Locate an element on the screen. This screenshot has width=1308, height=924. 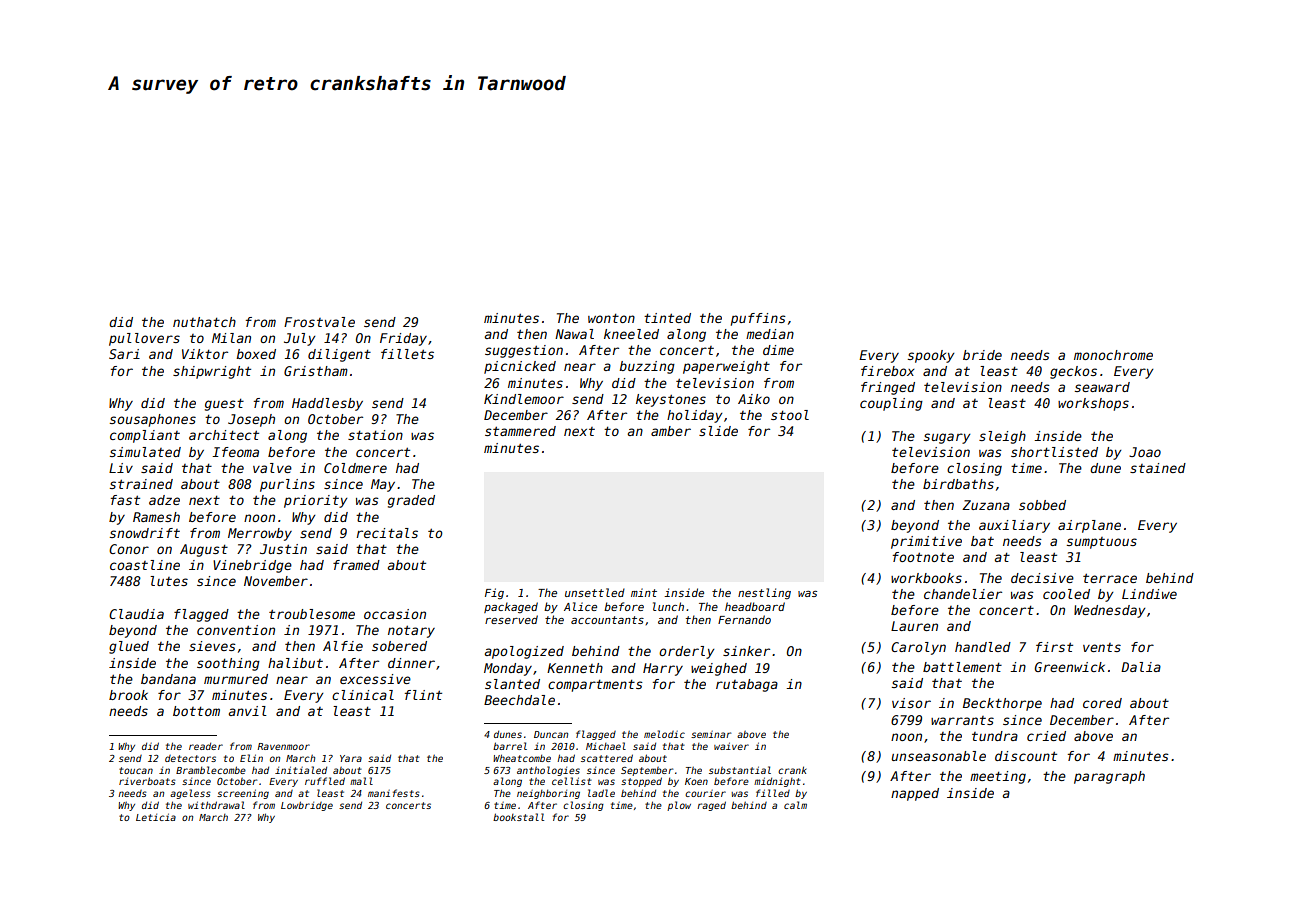
buzzing is located at coordinates (647, 367).
